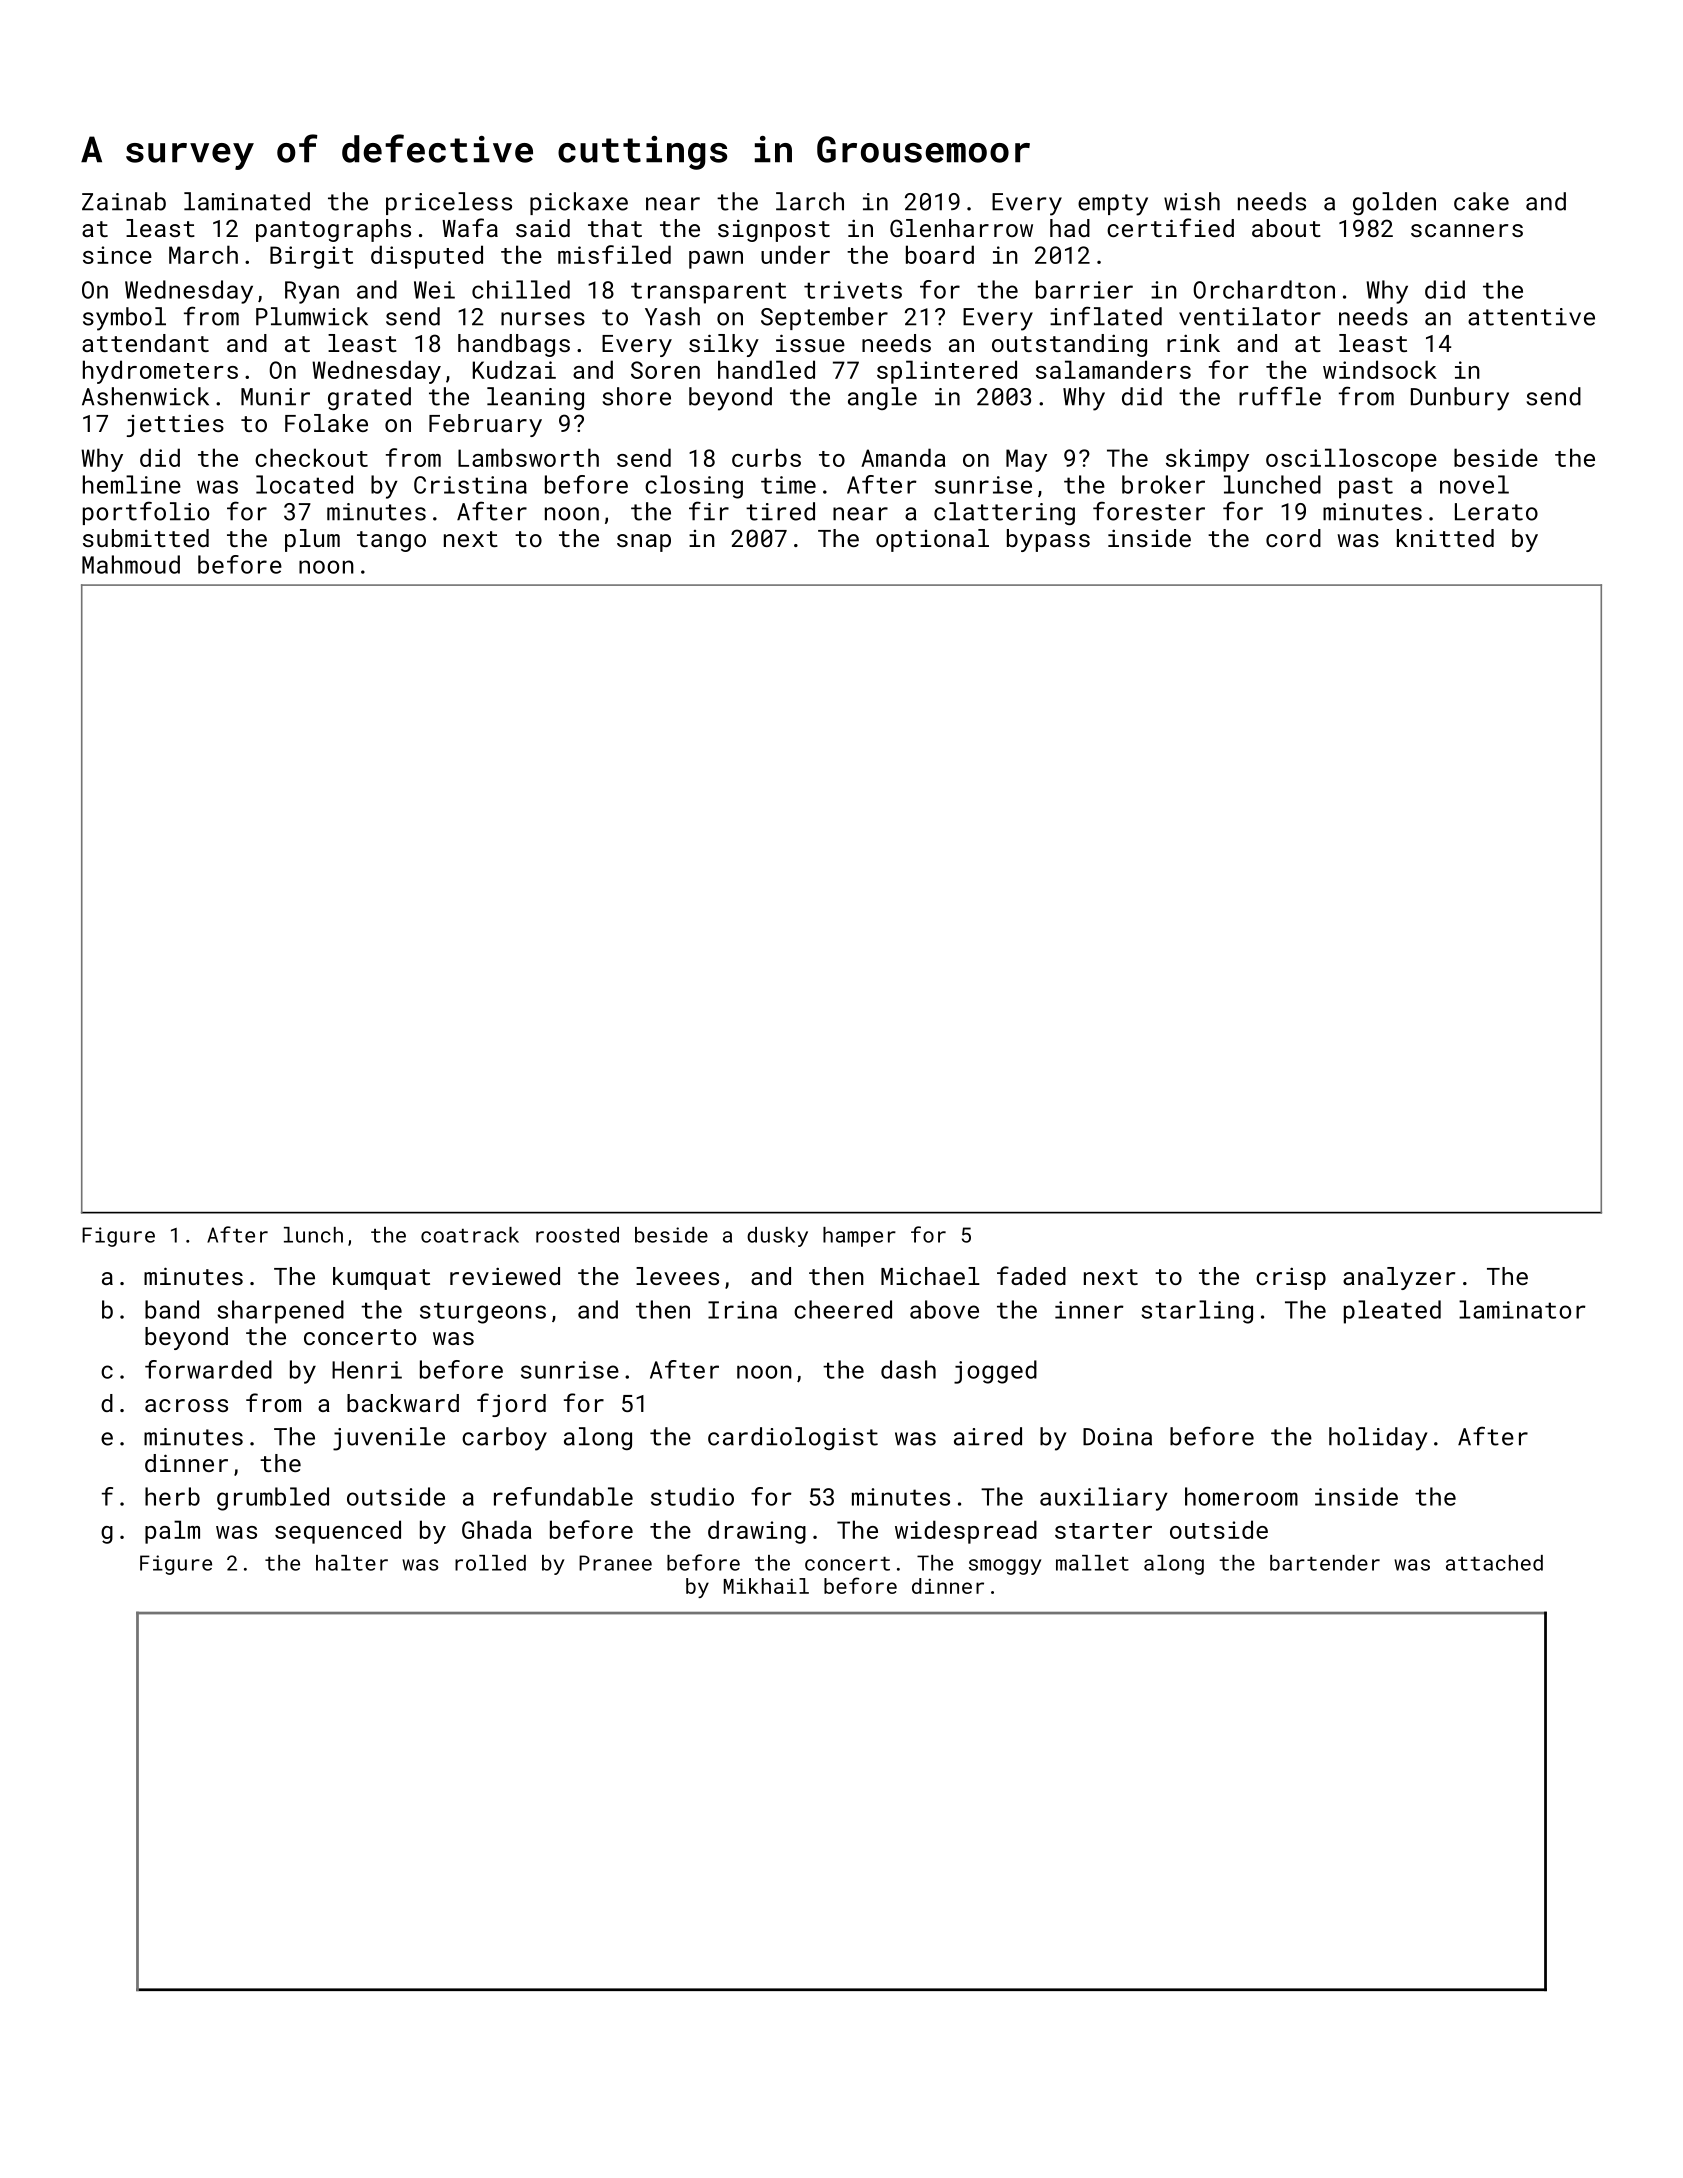 Image resolution: width=1683 pixels, height=2178 pixels. What do you see at coordinates (504, 1439) in the screenshot?
I see `carboy` at bounding box center [504, 1439].
